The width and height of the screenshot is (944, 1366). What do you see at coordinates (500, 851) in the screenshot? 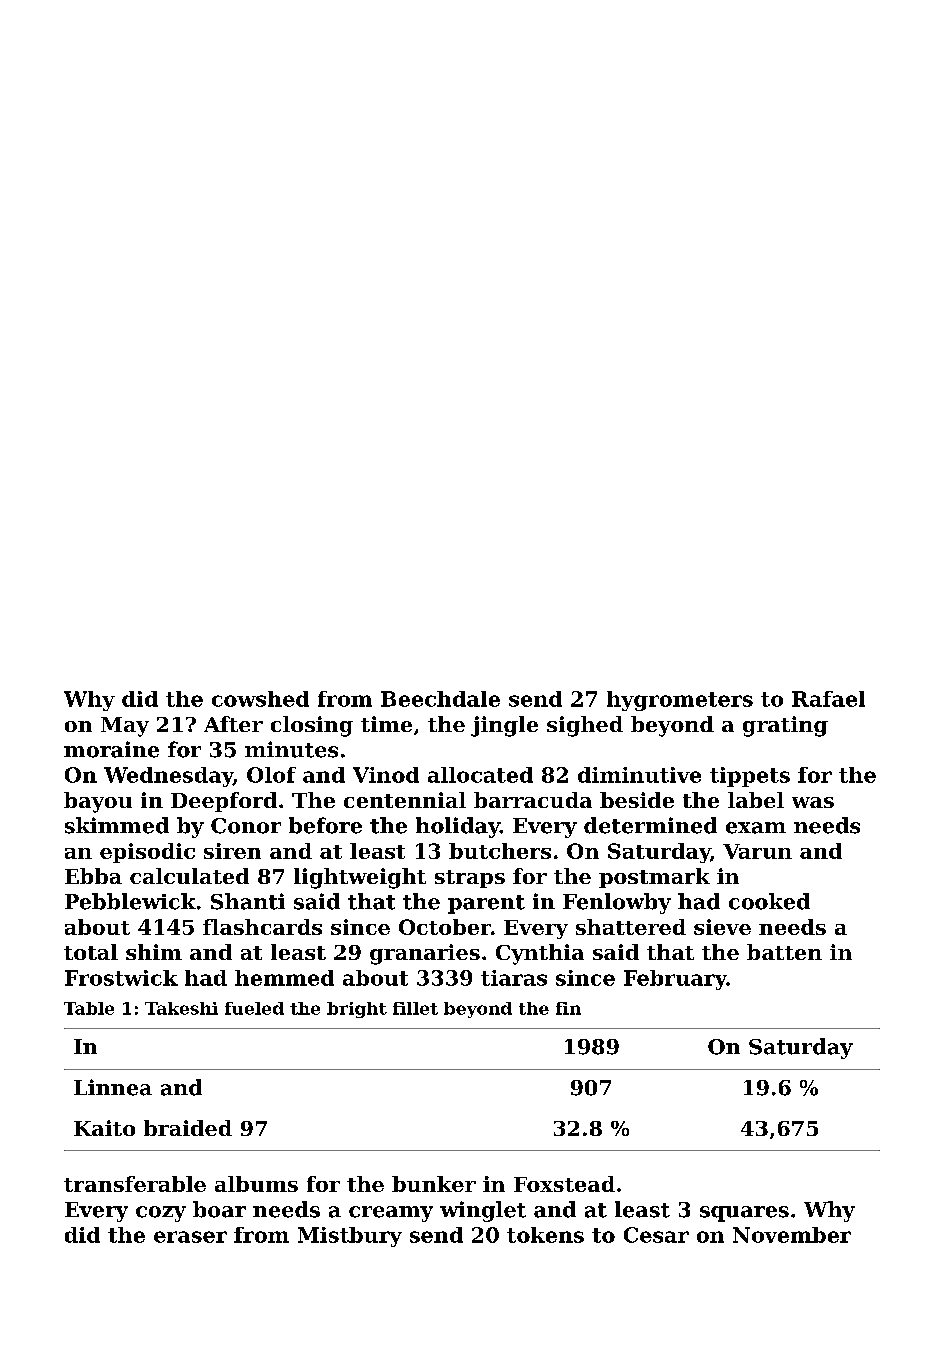
I see `butchers` at bounding box center [500, 851].
